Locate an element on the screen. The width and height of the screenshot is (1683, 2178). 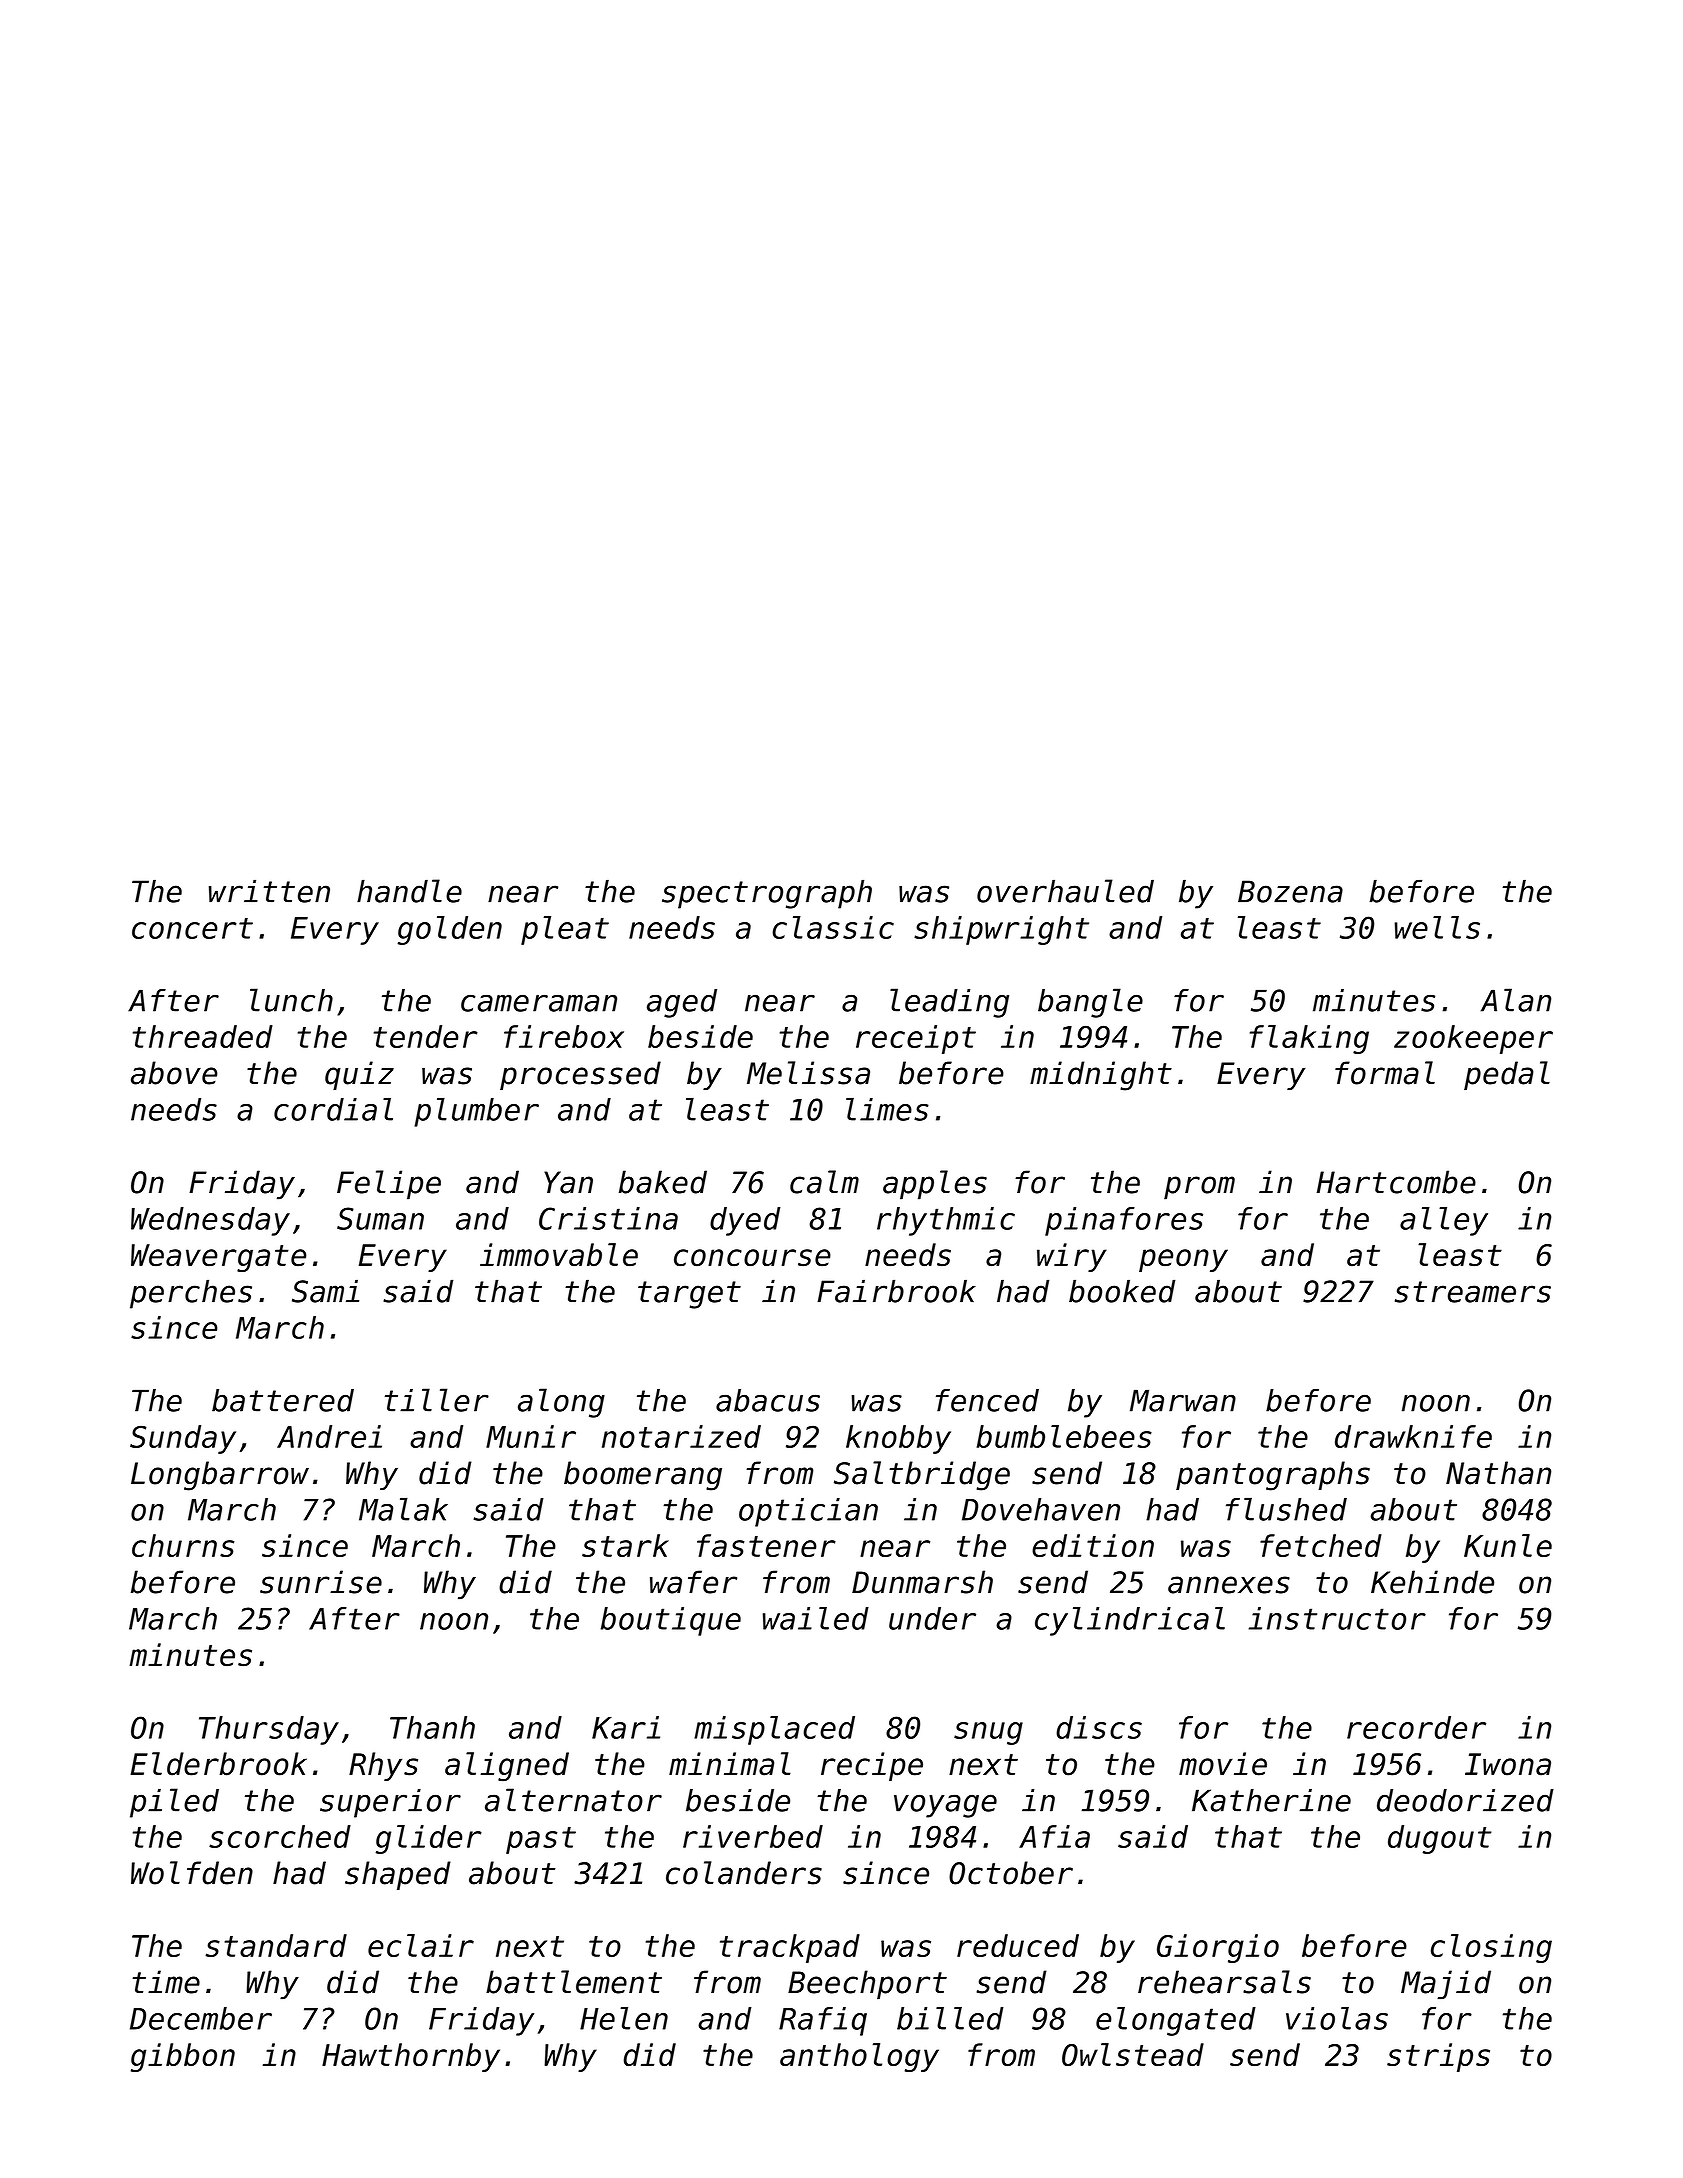
midnight is located at coordinates (1101, 1076).
